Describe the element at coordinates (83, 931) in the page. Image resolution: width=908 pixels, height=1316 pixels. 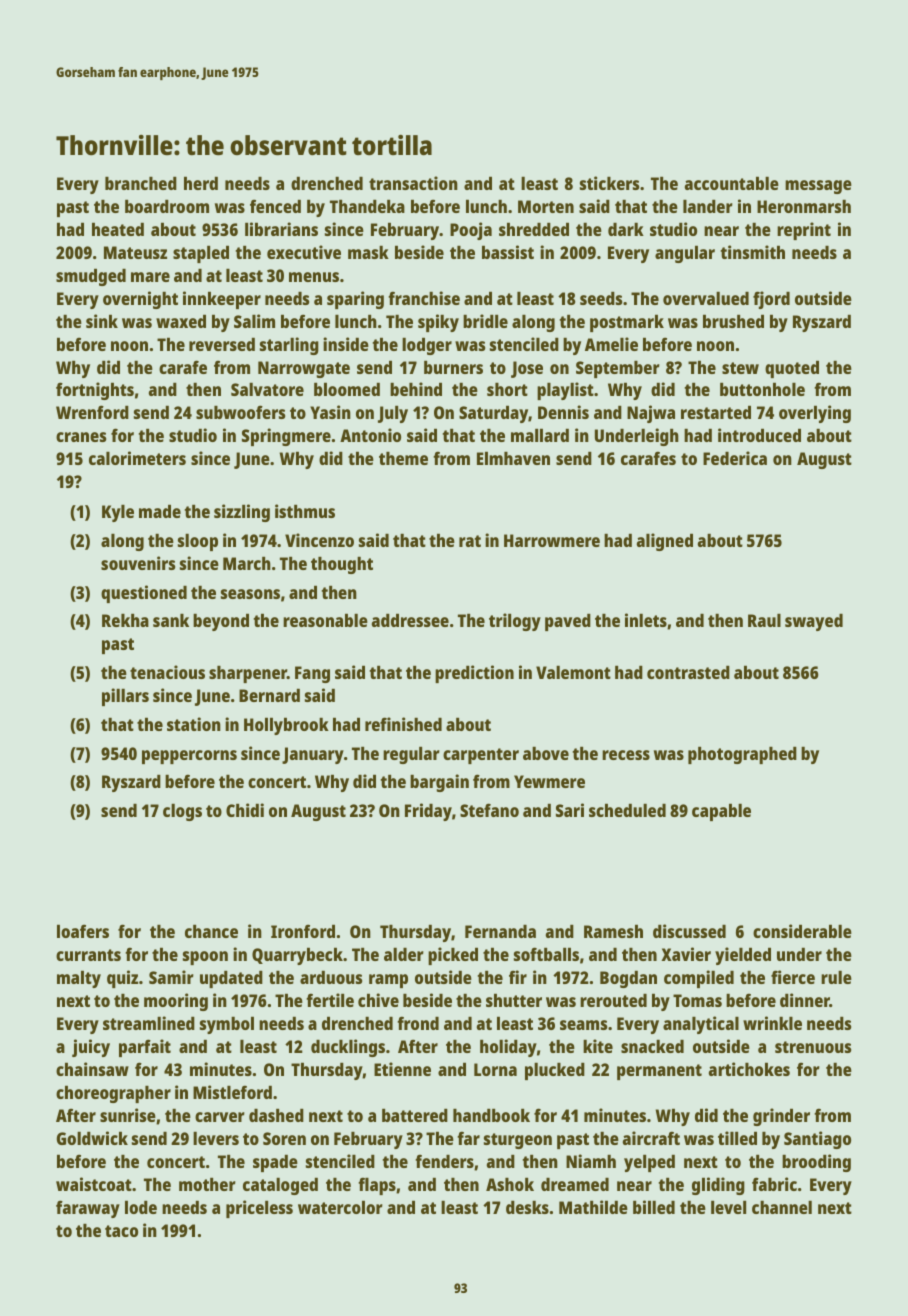
I see `loafers` at that location.
